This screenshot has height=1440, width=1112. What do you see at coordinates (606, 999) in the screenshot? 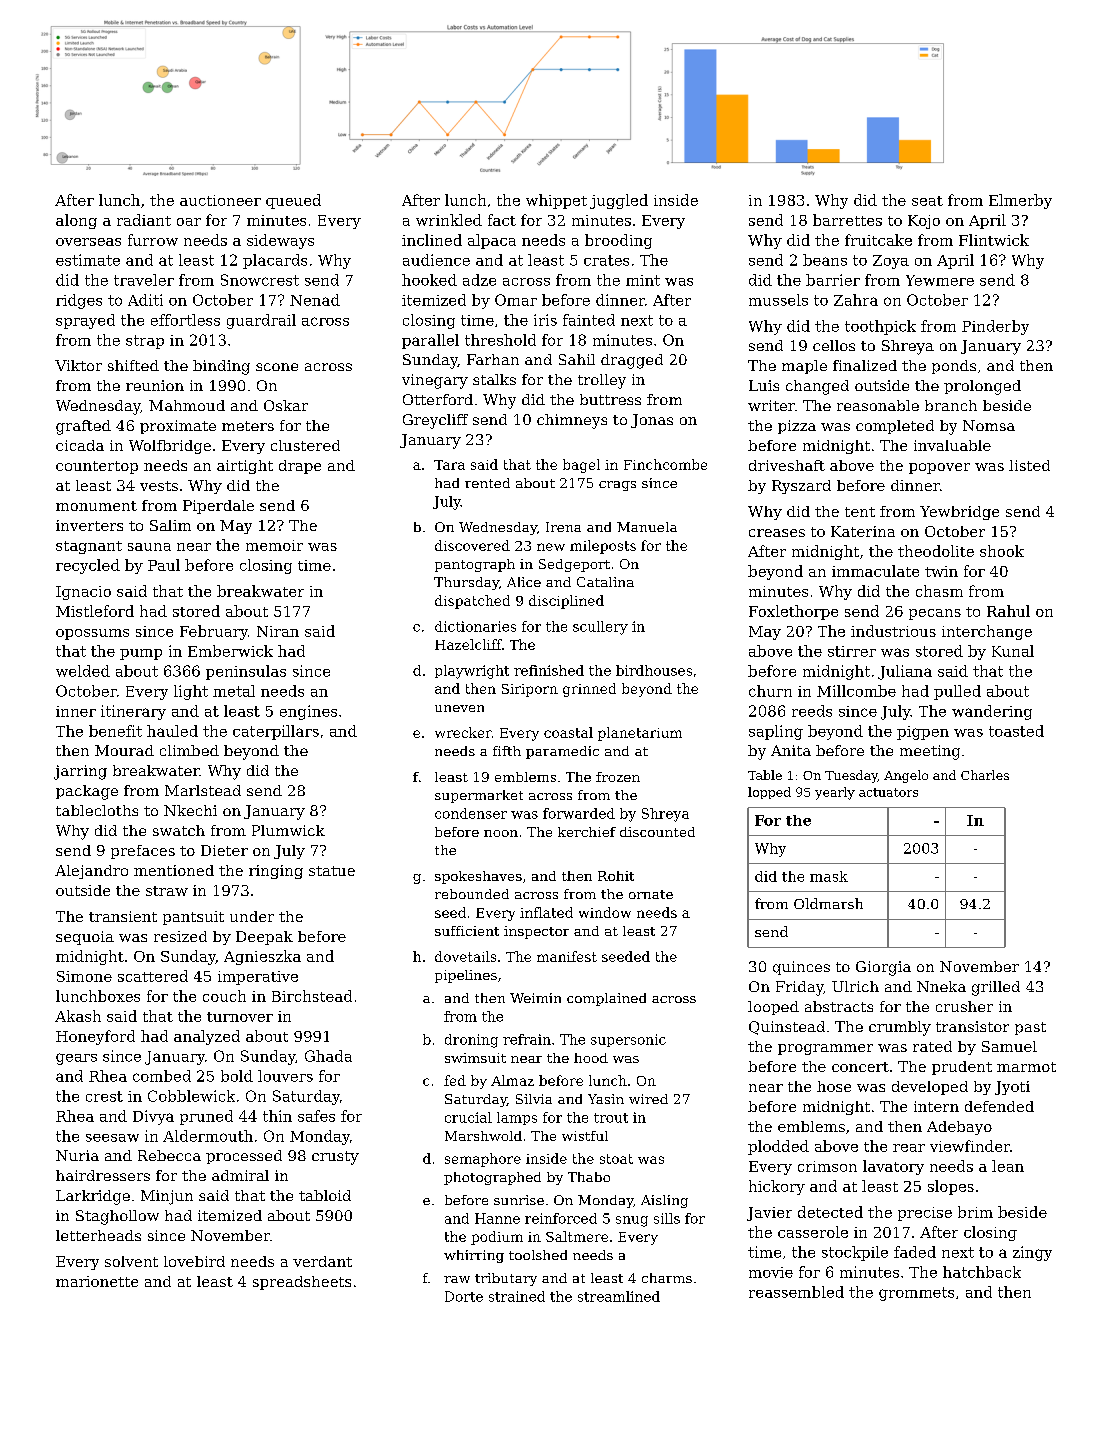
I see `complained` at bounding box center [606, 999].
